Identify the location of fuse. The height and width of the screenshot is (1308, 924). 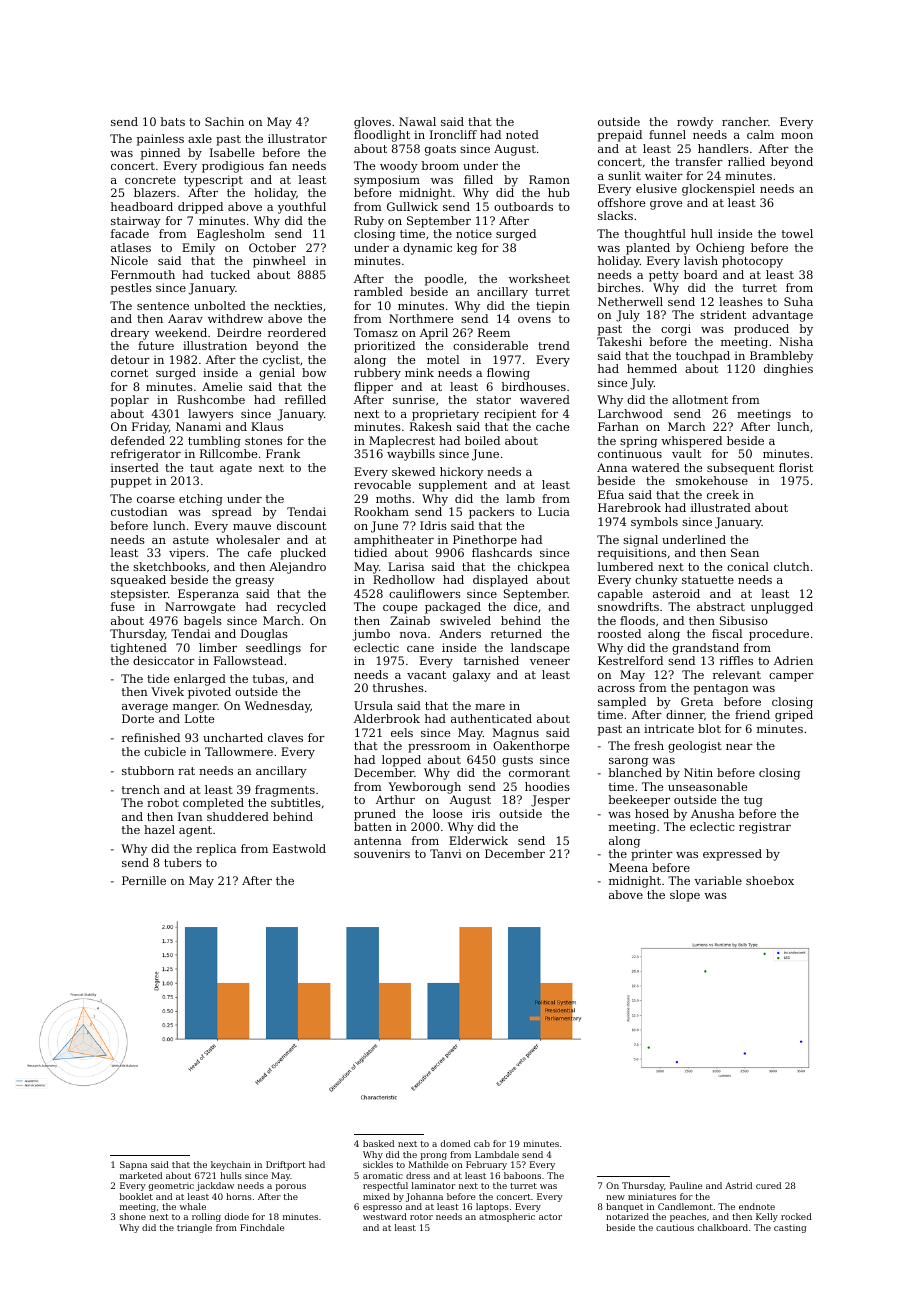
(123, 606).
